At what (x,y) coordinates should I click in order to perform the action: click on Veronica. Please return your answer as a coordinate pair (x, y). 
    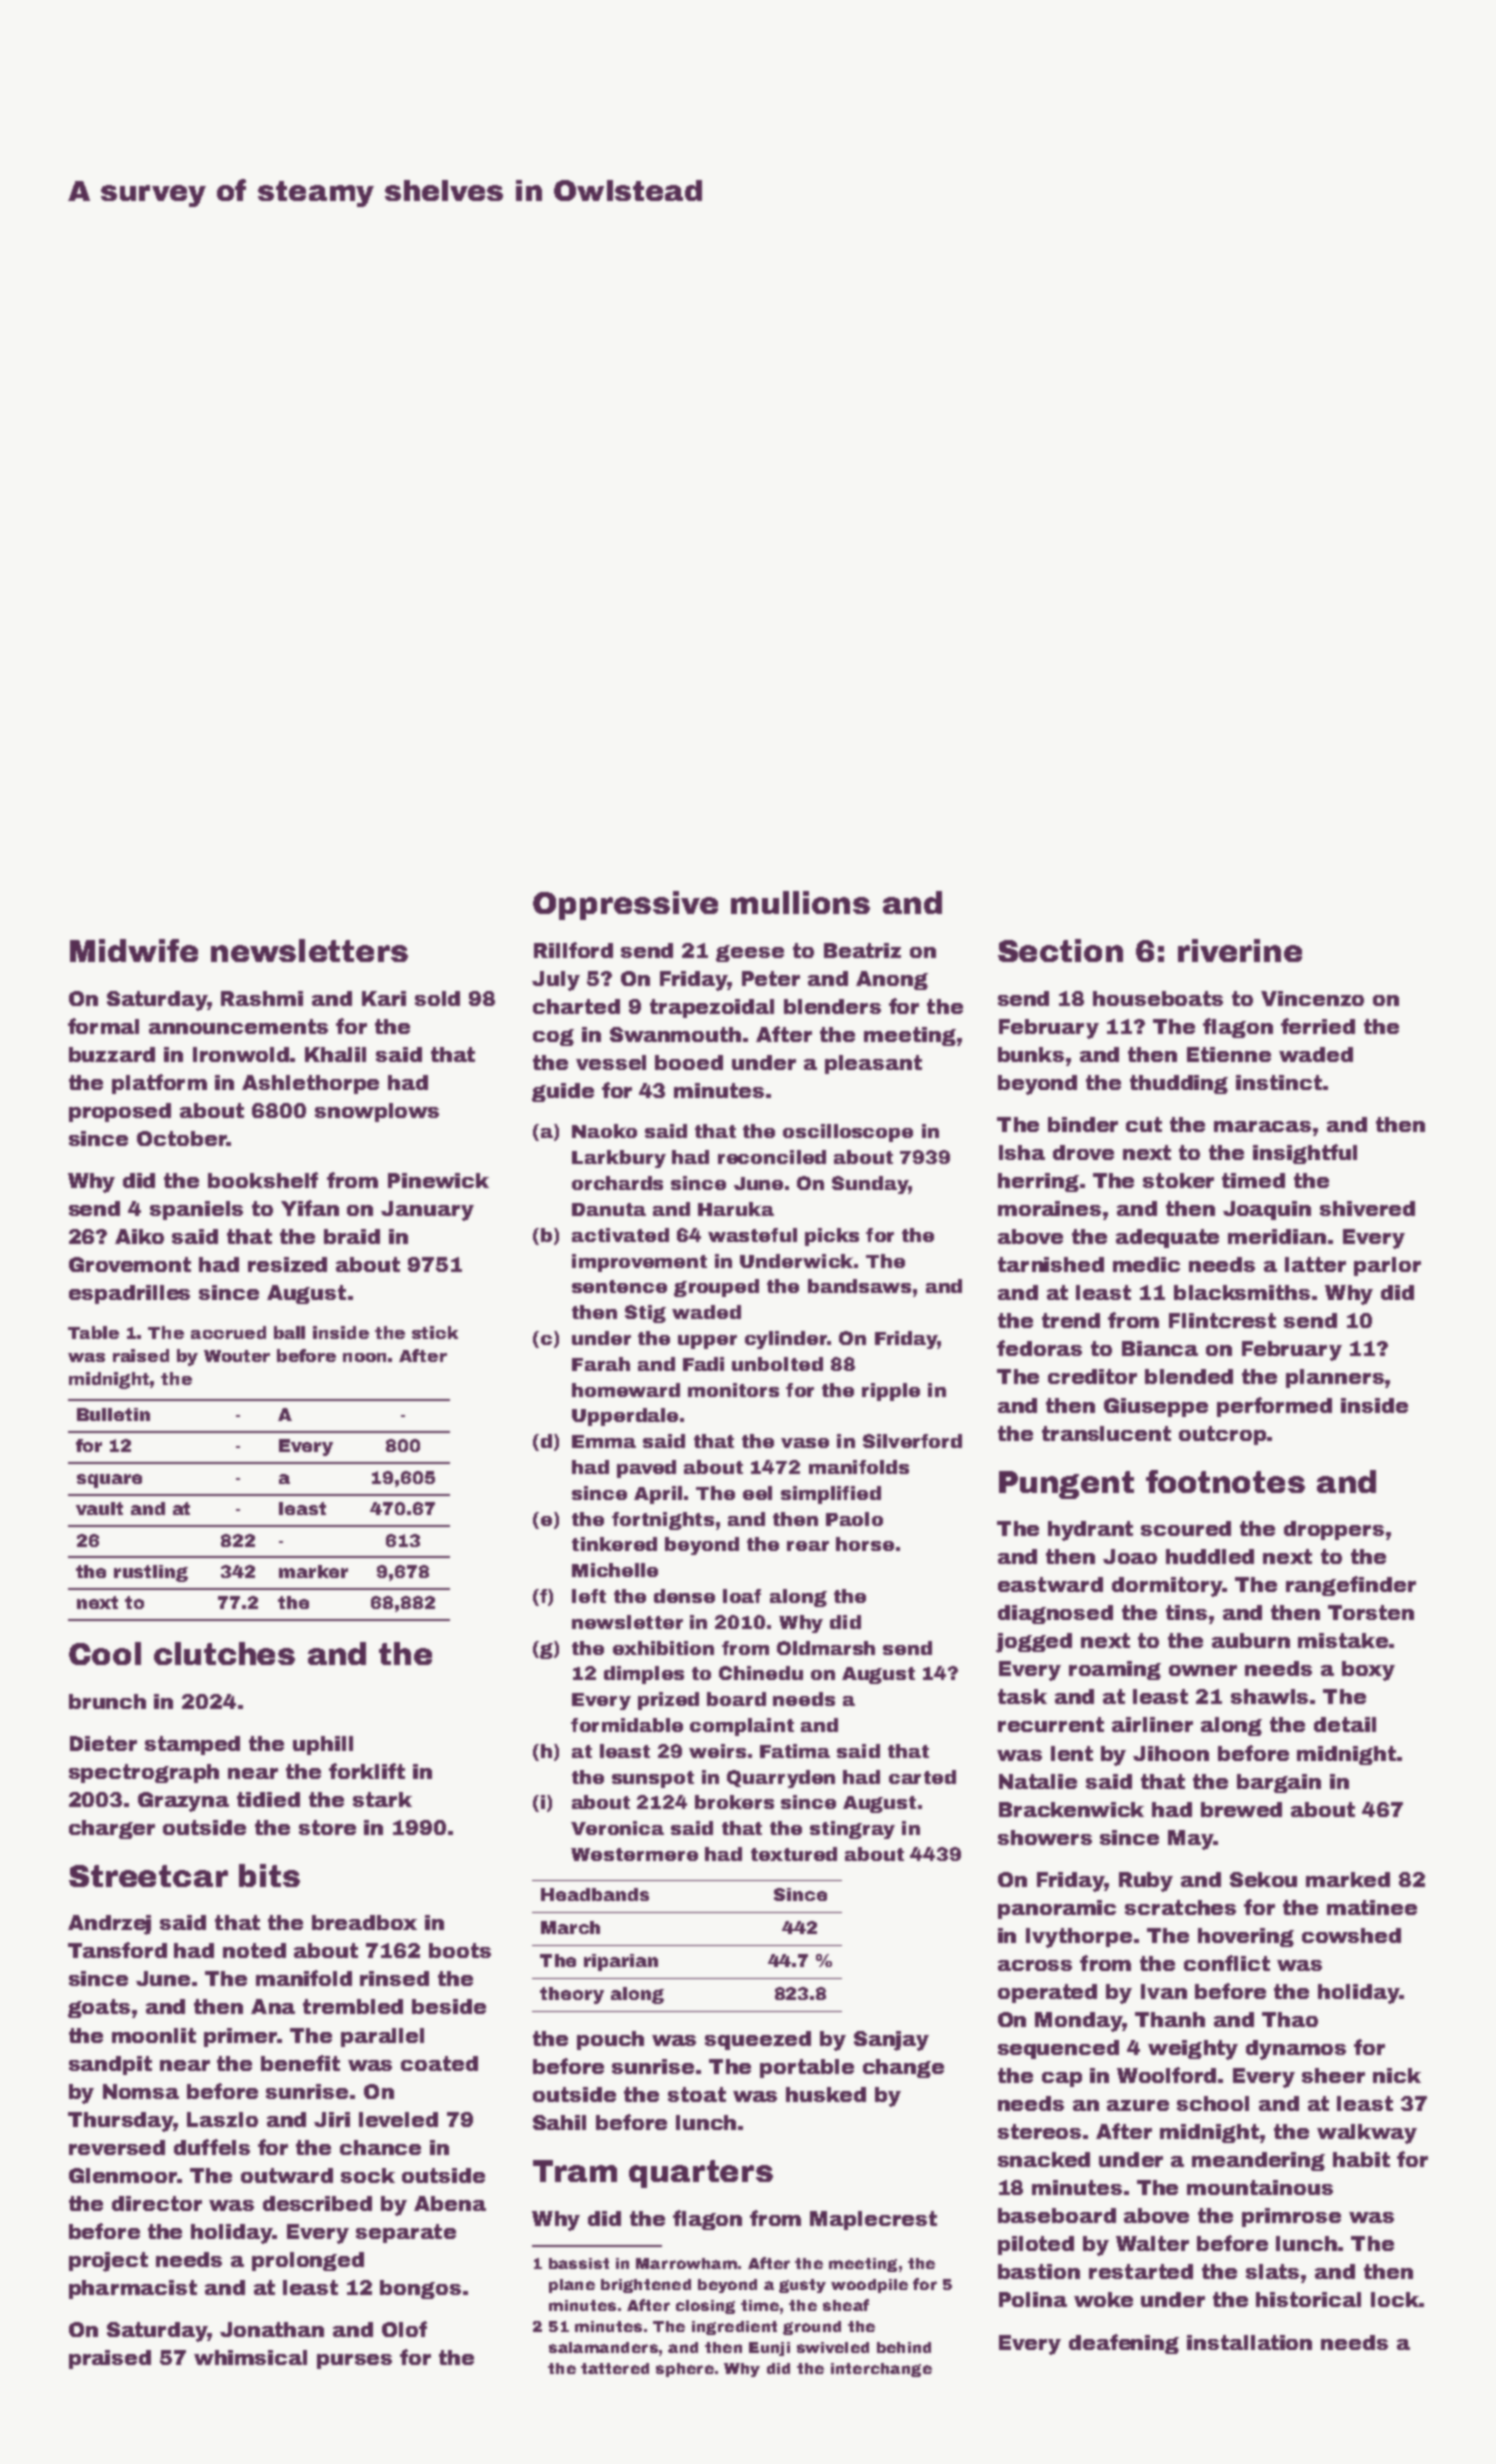
    Looking at the image, I should click on (617, 1828).
